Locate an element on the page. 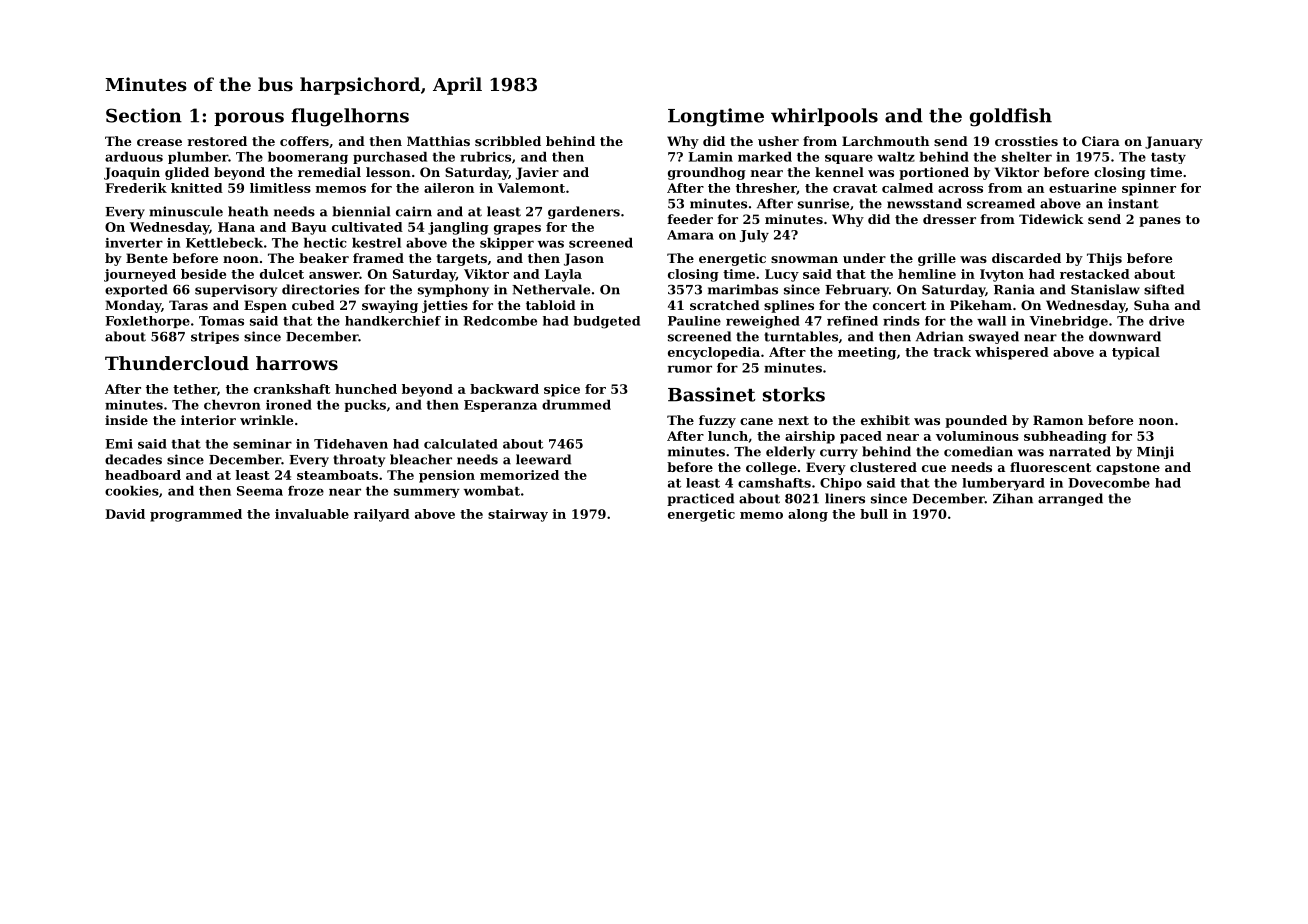 Image resolution: width=1308 pixels, height=924 pixels. Valemont is located at coordinates (531, 188).
